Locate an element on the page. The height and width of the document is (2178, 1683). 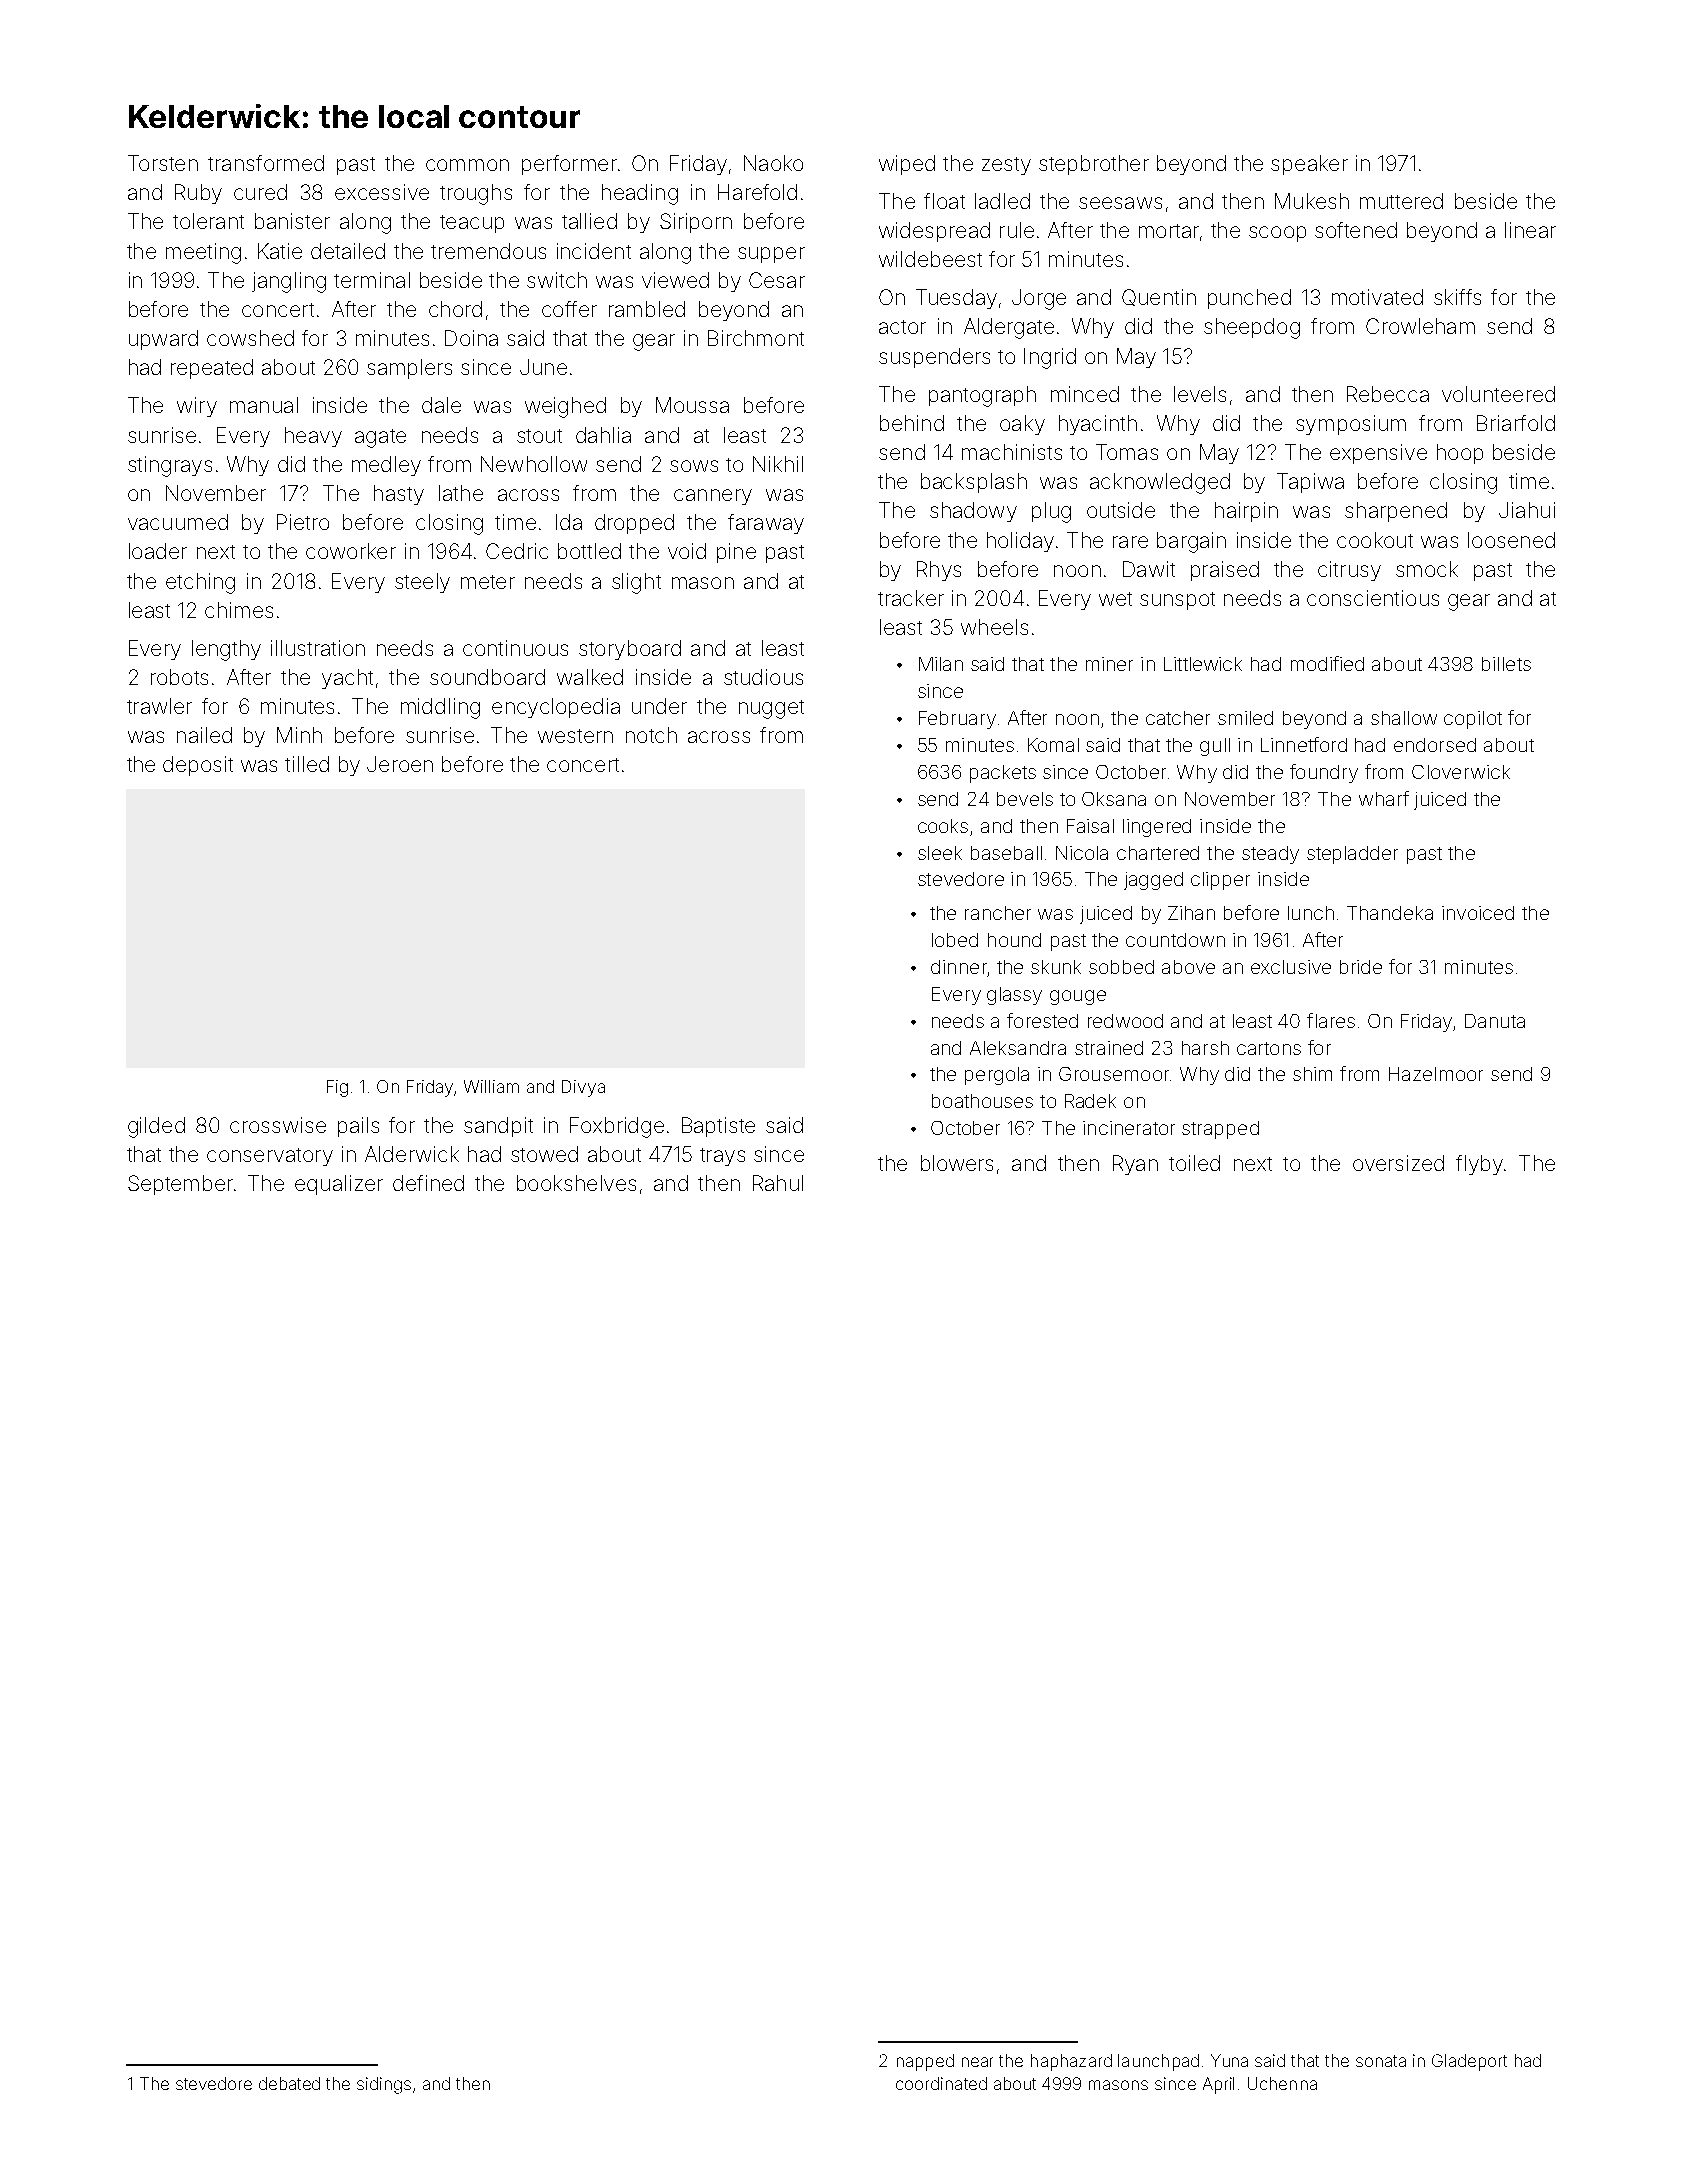
Aleksandra is located at coordinates (1018, 1048).
